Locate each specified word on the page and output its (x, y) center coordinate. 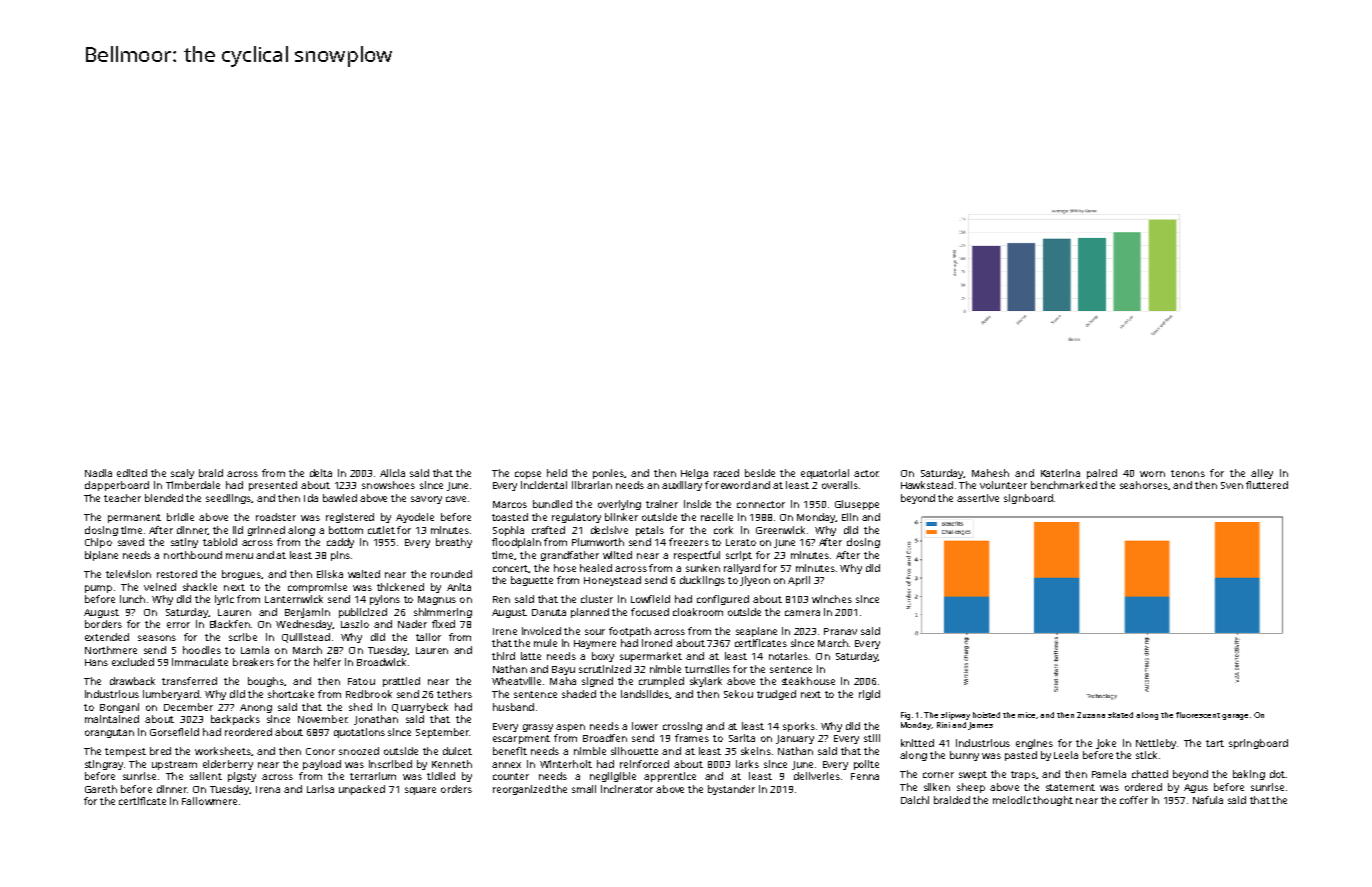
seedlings (229, 499)
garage (1235, 717)
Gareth (101, 789)
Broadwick (381, 662)
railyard (742, 569)
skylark (706, 682)
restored (177, 574)
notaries (788, 656)
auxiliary (682, 486)
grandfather (570, 556)
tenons (1188, 473)
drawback (132, 681)
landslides (645, 694)
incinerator (627, 789)
